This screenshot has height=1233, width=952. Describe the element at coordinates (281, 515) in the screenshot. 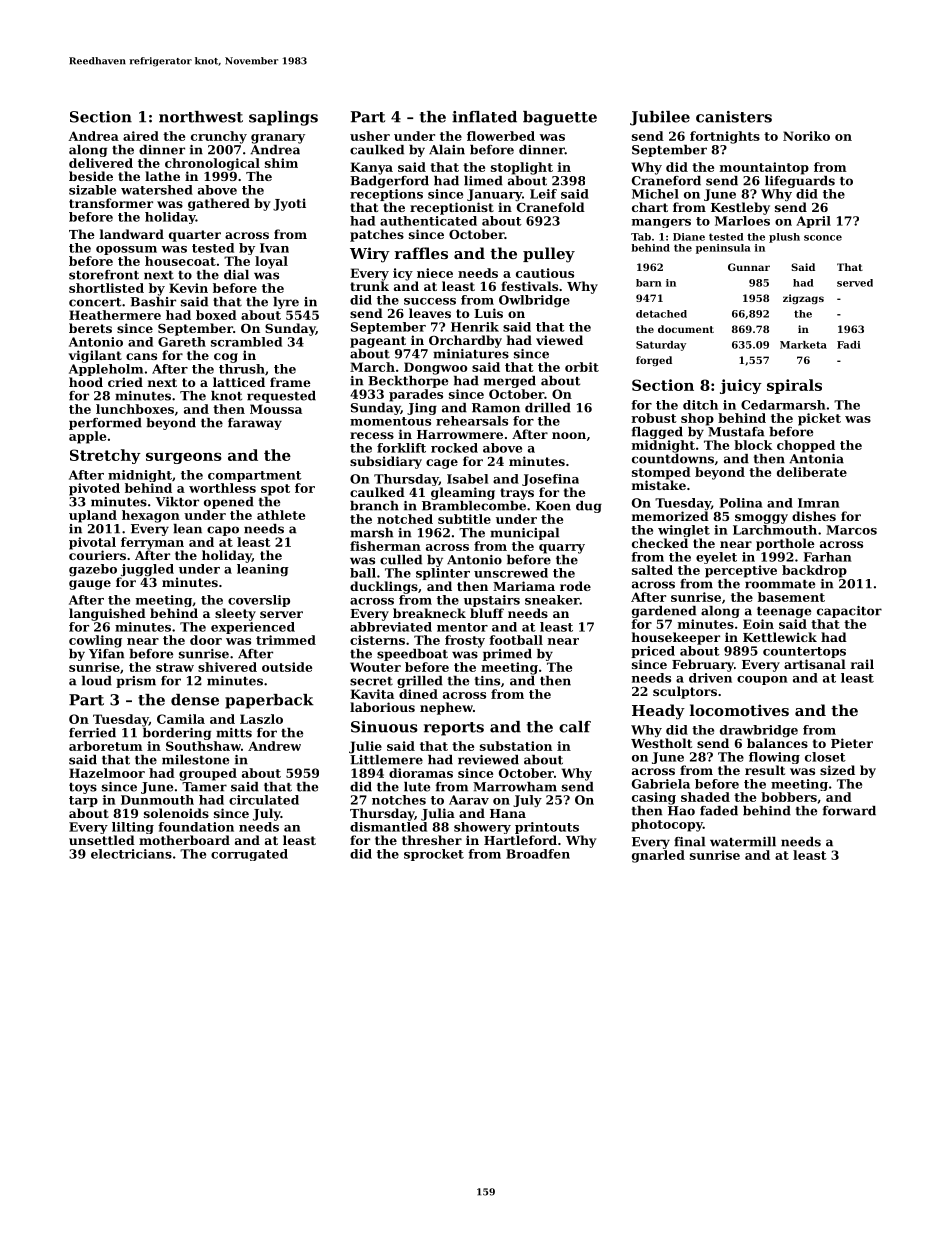

I see `athlete` at that location.
